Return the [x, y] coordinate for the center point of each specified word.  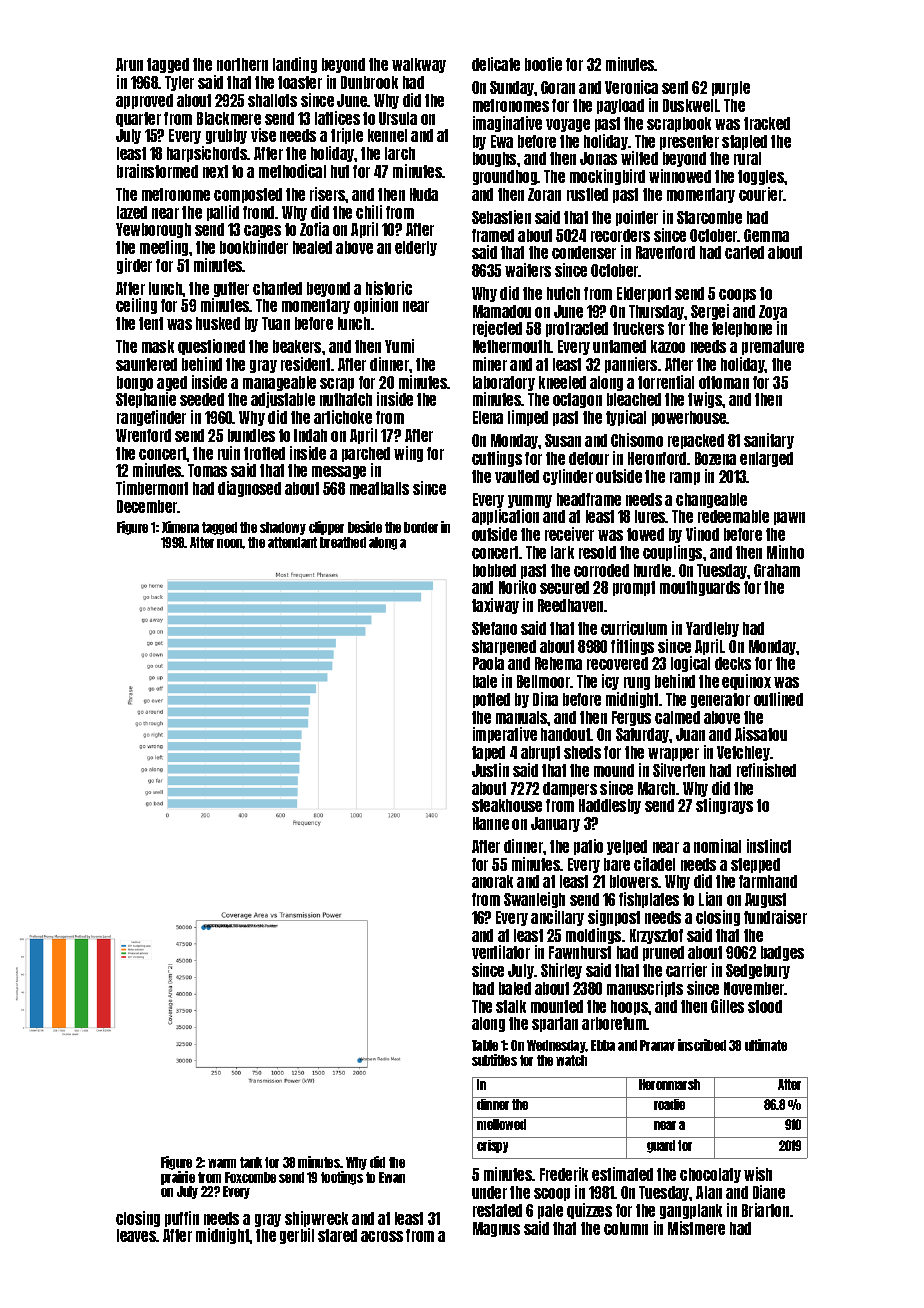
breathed [343, 542]
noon [230, 543]
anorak [492, 881]
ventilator [501, 952]
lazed [132, 212]
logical [690, 664]
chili [369, 212]
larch [400, 153]
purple [731, 88]
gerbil [297, 1236]
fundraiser [775, 917]
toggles [761, 177]
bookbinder [254, 247]
